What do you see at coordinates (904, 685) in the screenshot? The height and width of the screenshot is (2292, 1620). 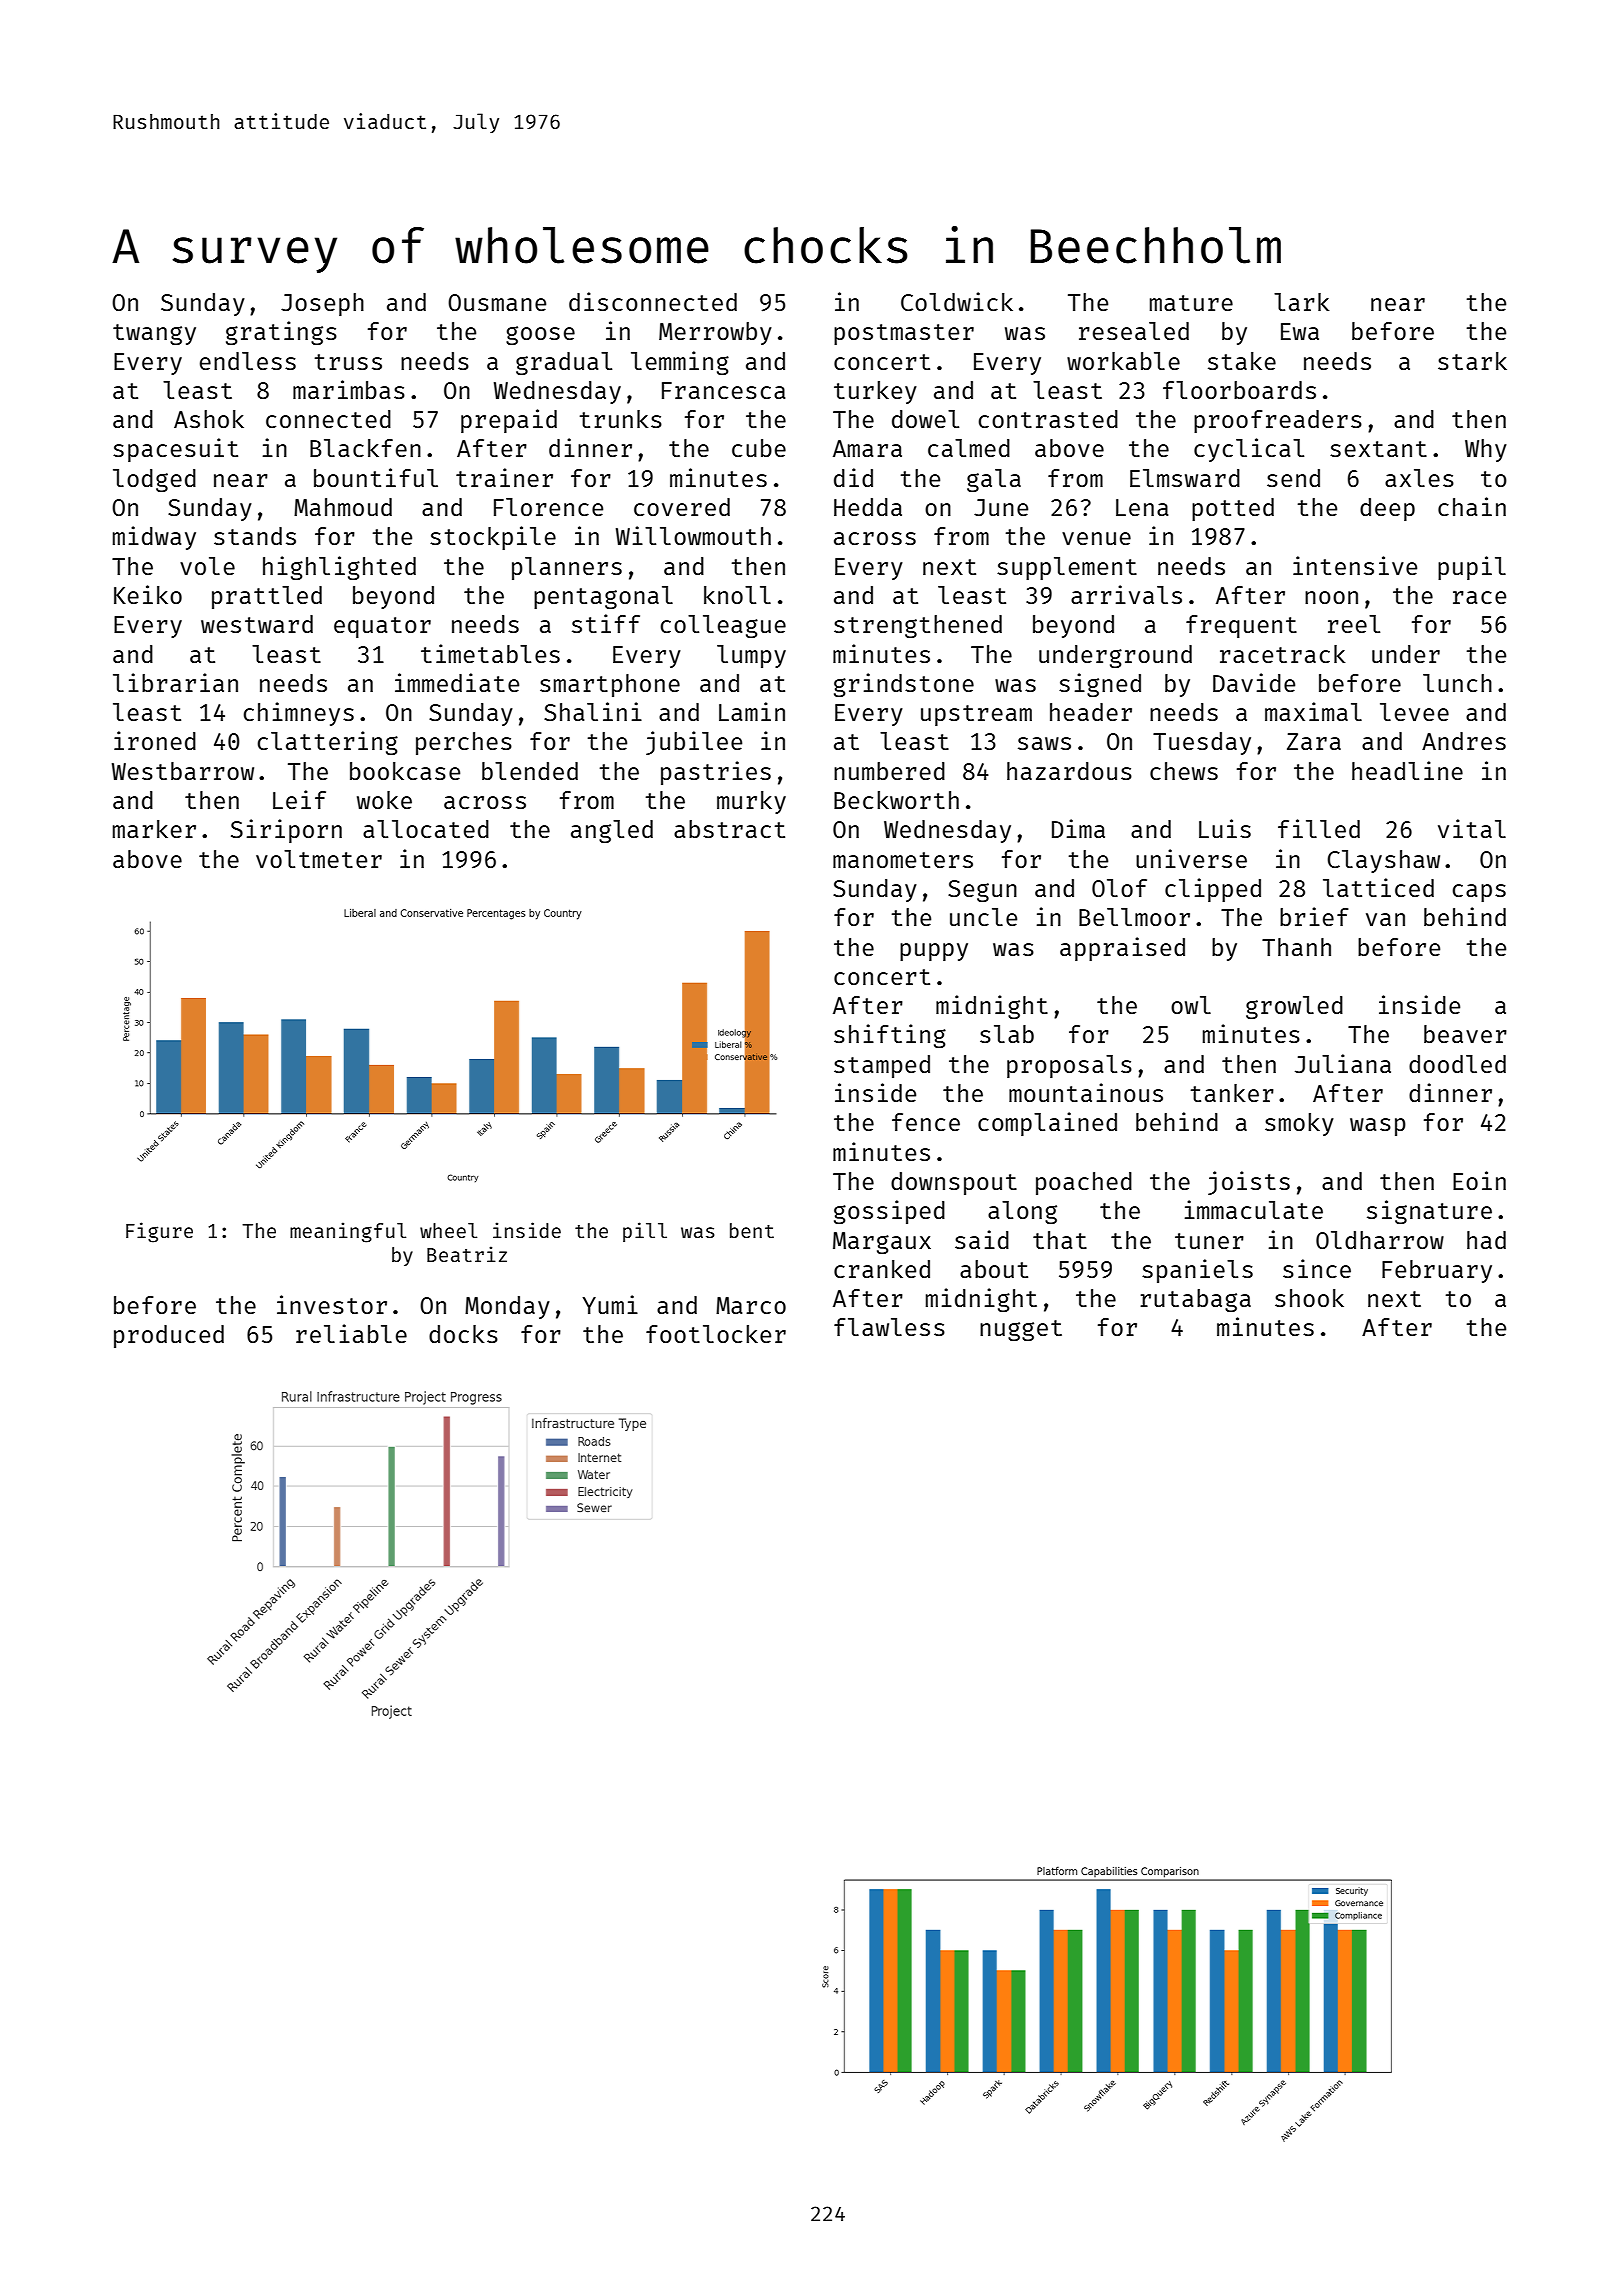 I see `grindstone` at bounding box center [904, 685].
